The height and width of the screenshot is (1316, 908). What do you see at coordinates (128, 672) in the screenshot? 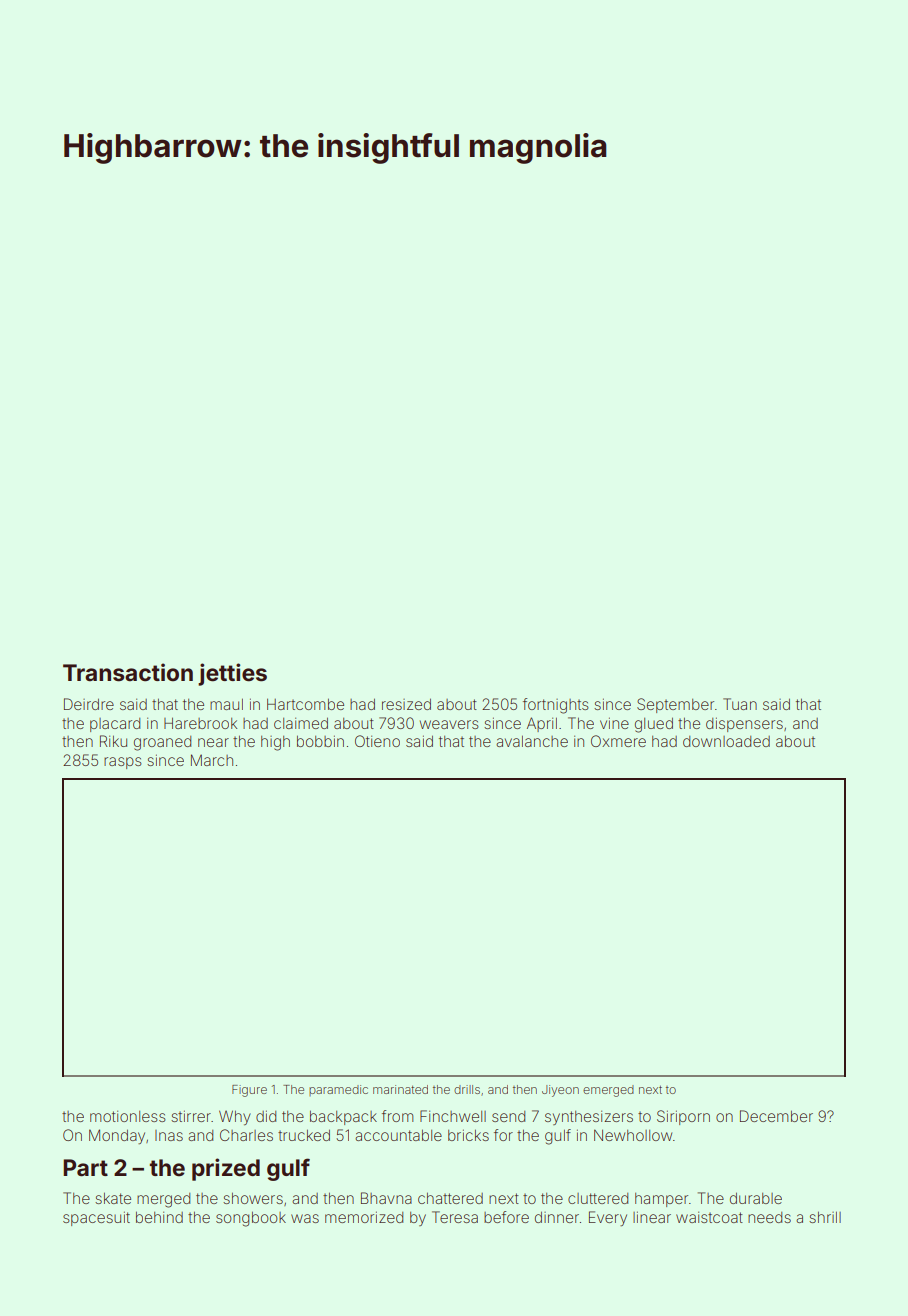
I see `Transaction` at bounding box center [128, 672].
